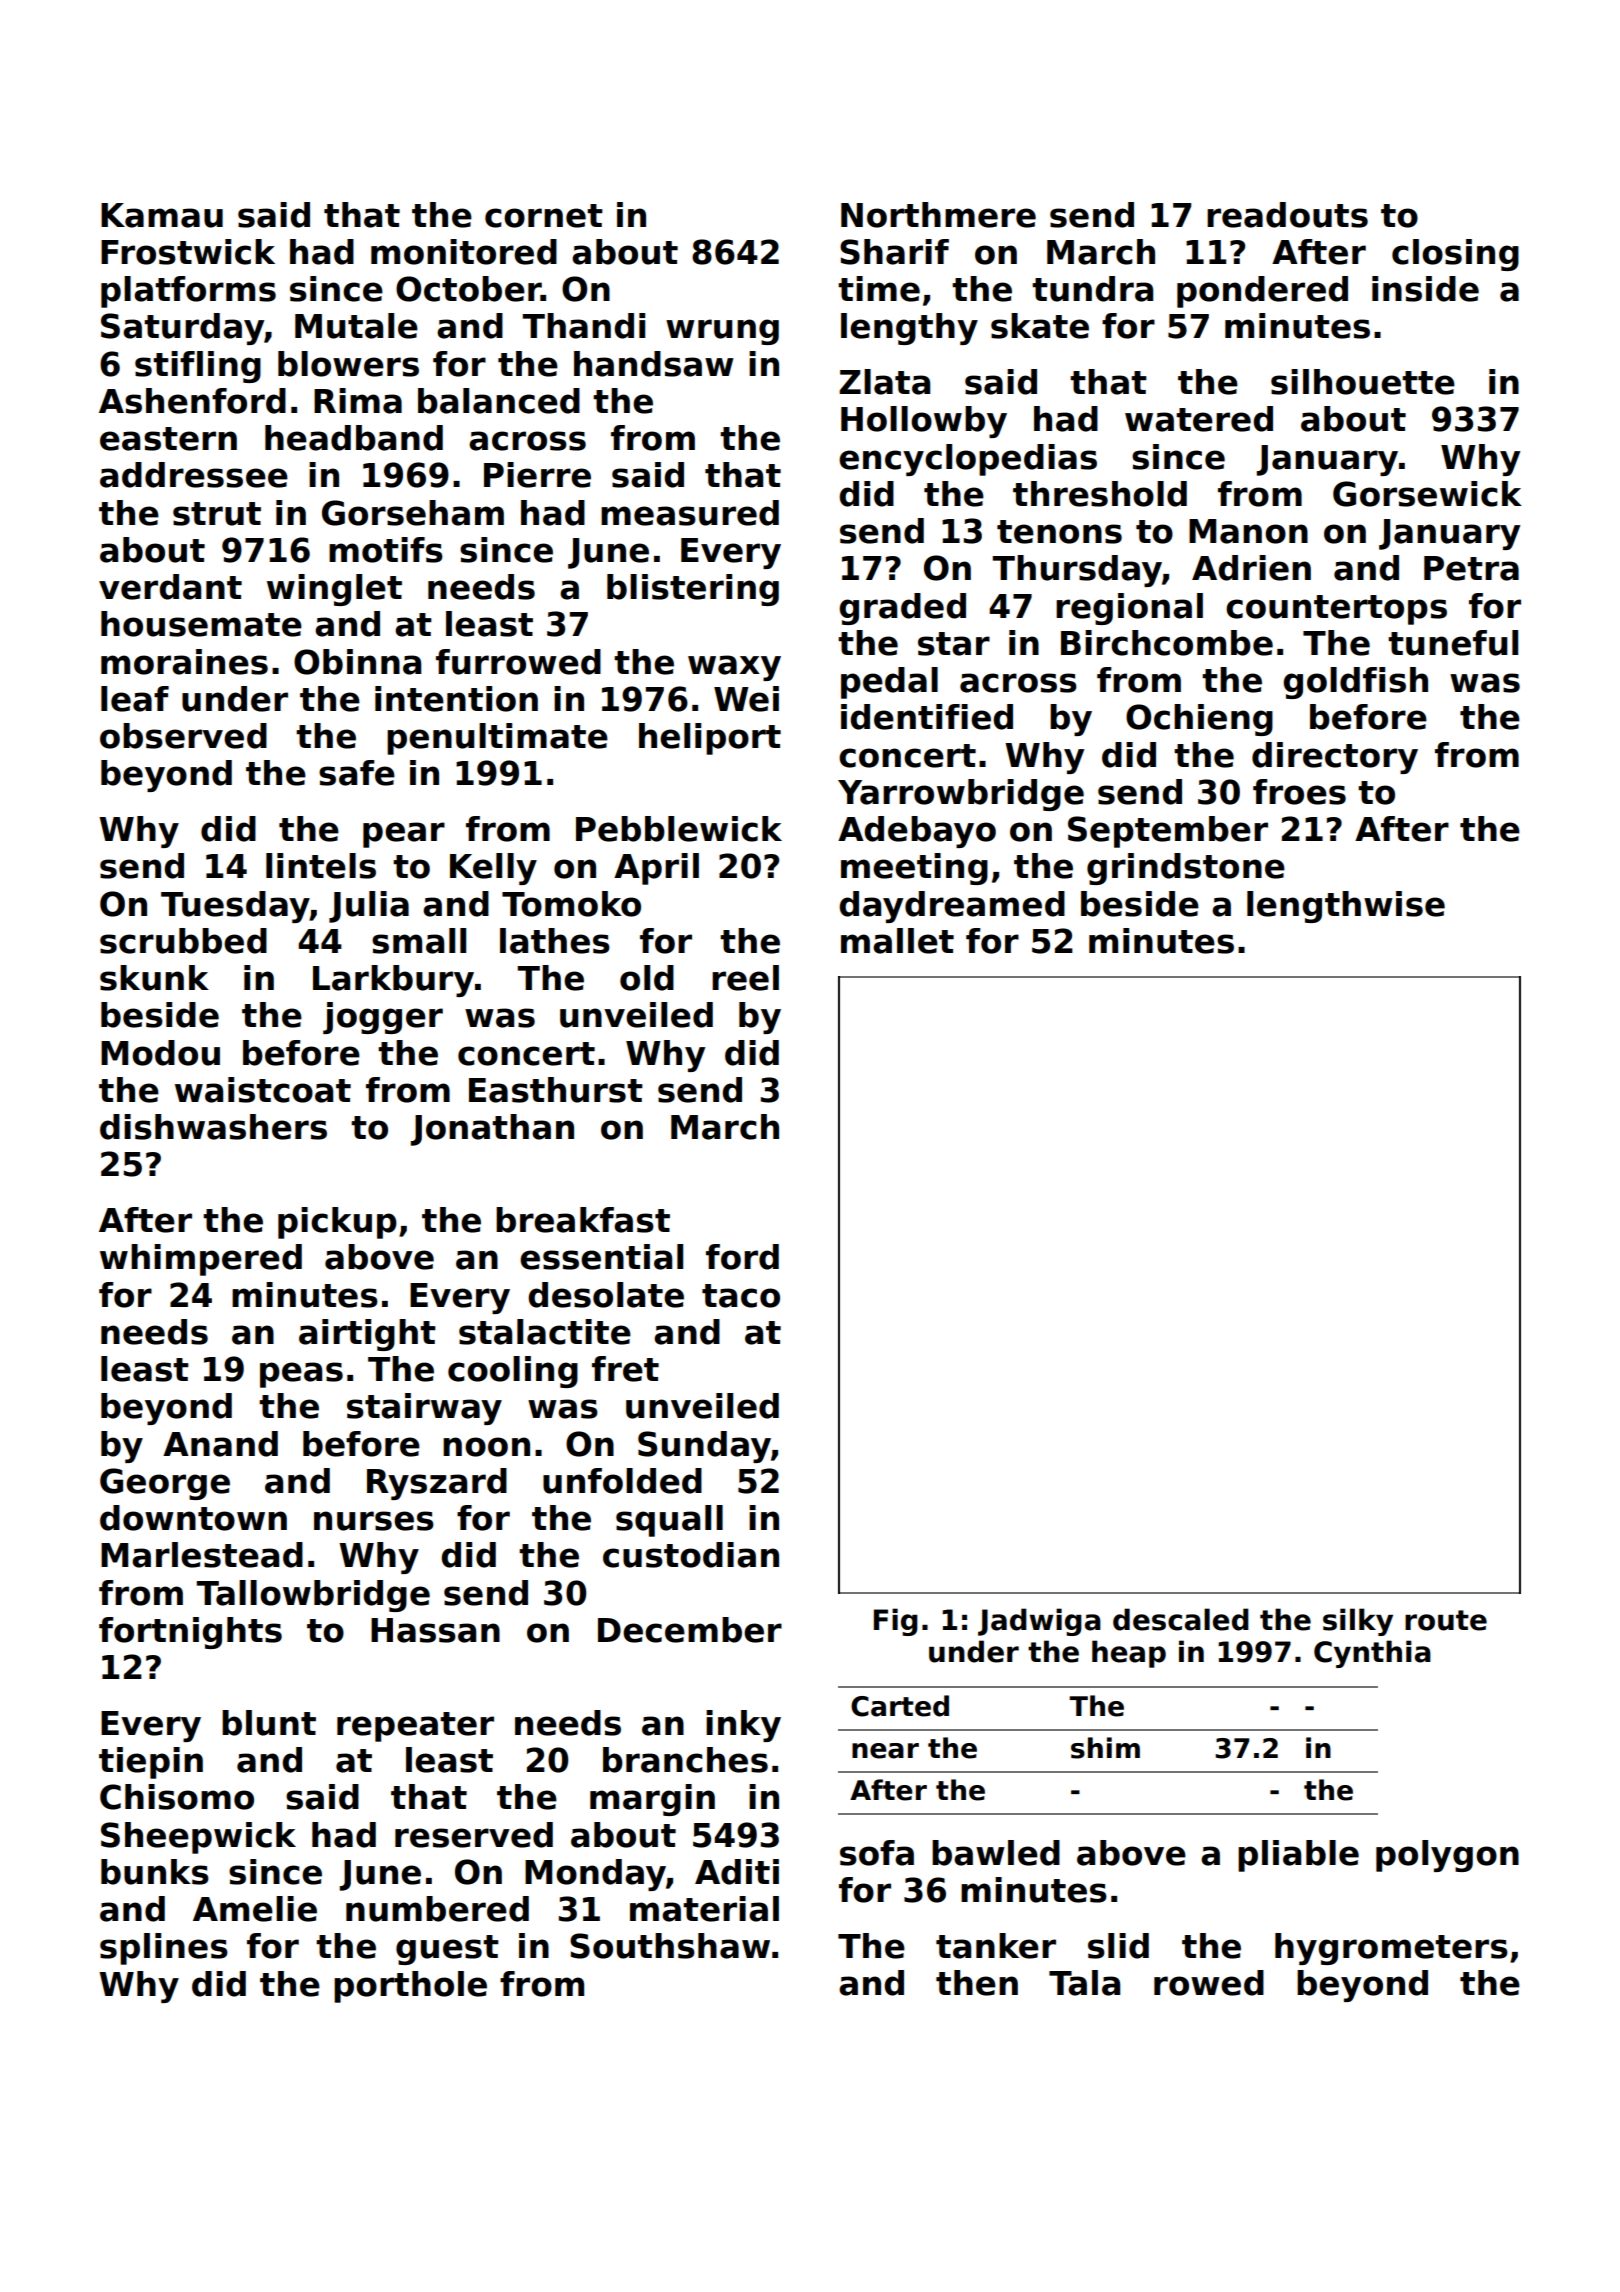 The height and width of the document is (2292, 1620). I want to click on Sheepwick, so click(198, 1838).
